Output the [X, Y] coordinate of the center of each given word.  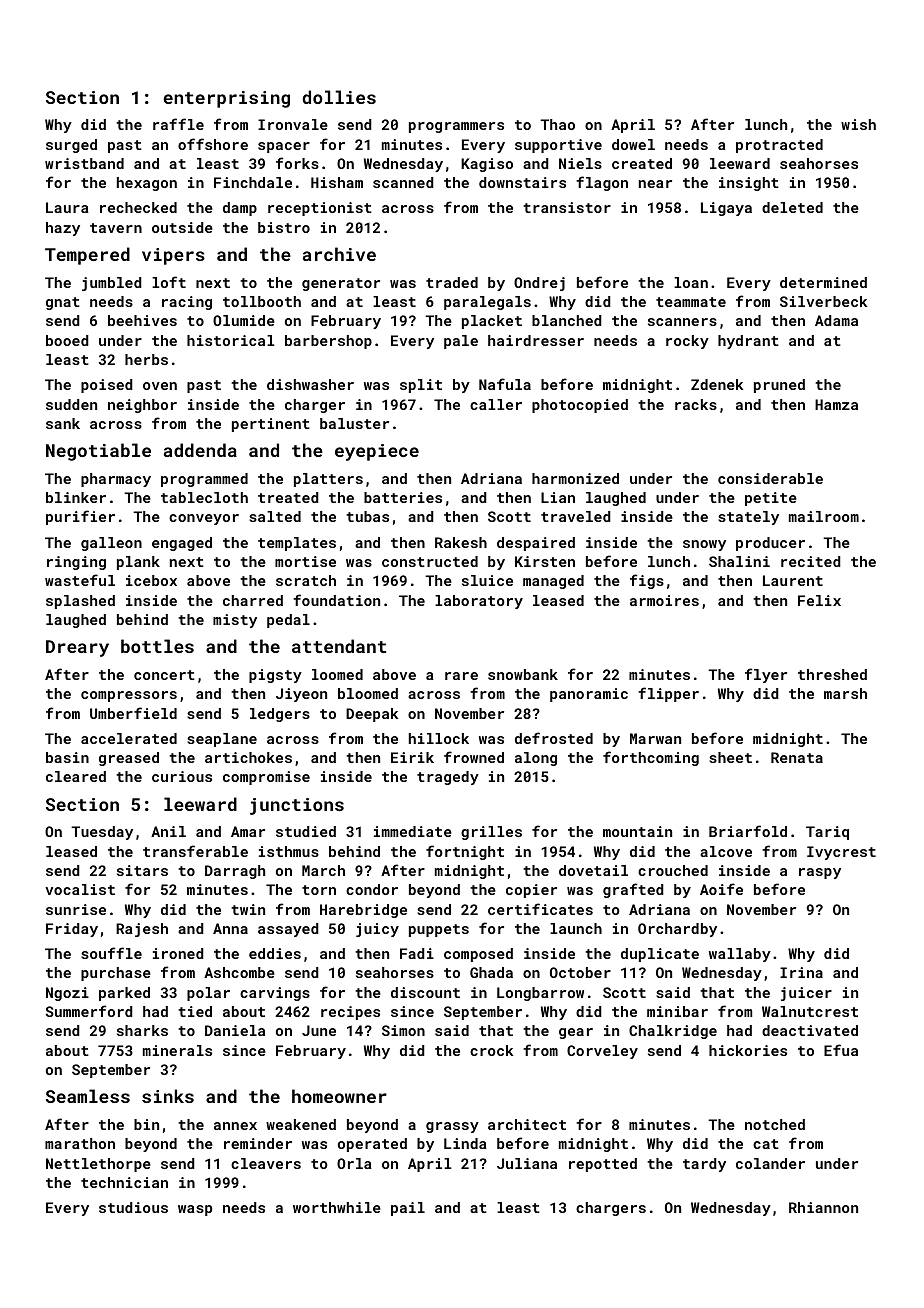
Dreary [77, 648]
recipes [350, 1013]
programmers [456, 127]
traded [452, 282]
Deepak [372, 715]
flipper [668, 694]
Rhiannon [823, 1207]
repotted [603, 1165]
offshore [213, 144]
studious [133, 1207]
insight [749, 184]
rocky [687, 342]
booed [67, 340]
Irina [801, 972]
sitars [142, 870]
